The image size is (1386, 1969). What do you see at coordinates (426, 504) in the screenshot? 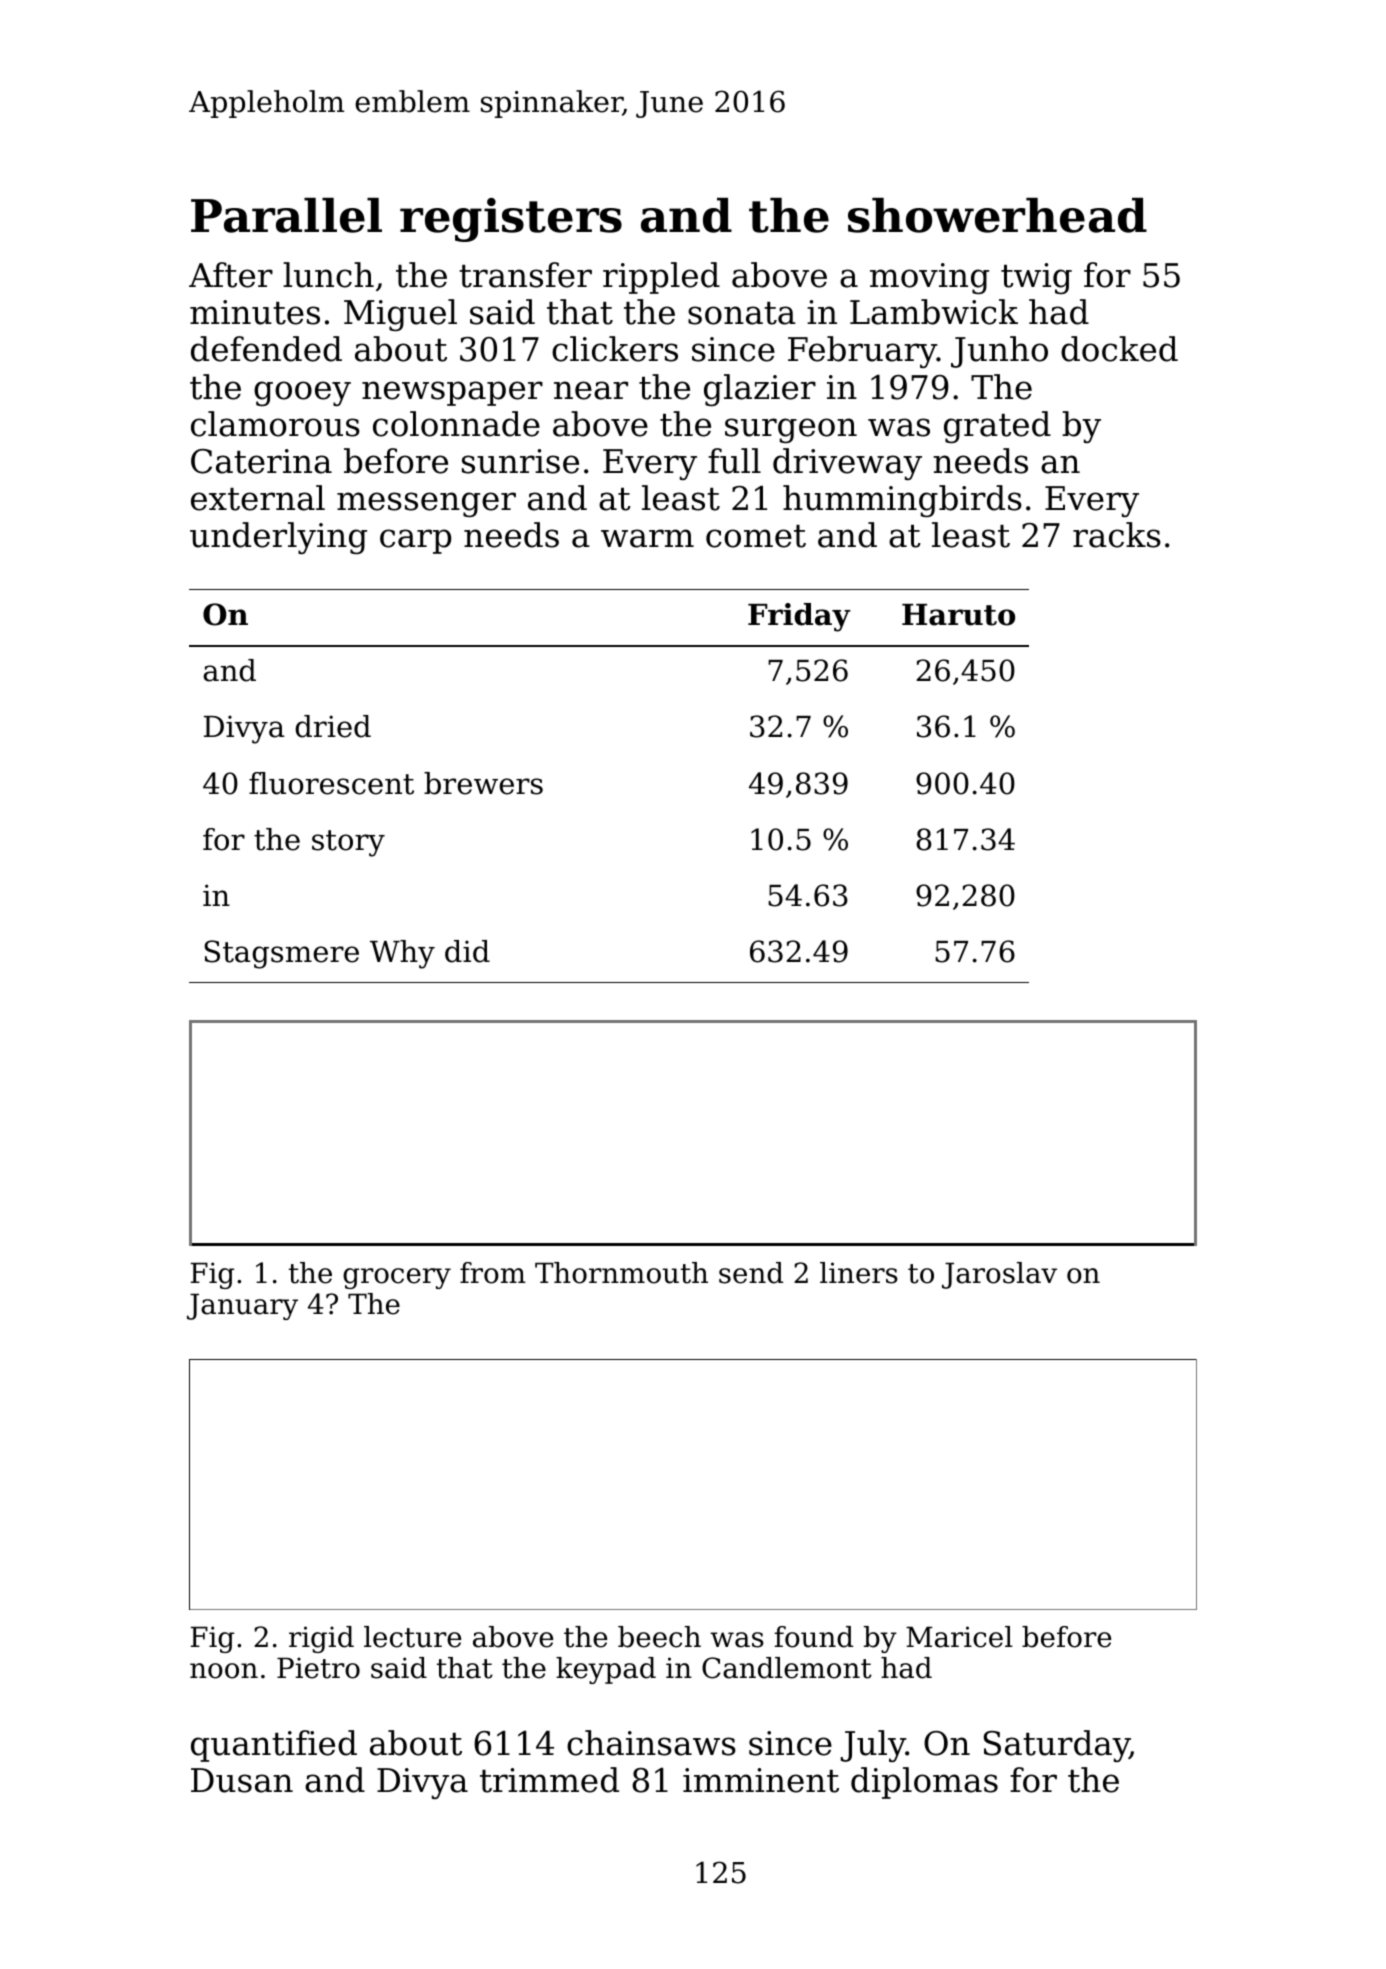
I see `messenger` at bounding box center [426, 504].
